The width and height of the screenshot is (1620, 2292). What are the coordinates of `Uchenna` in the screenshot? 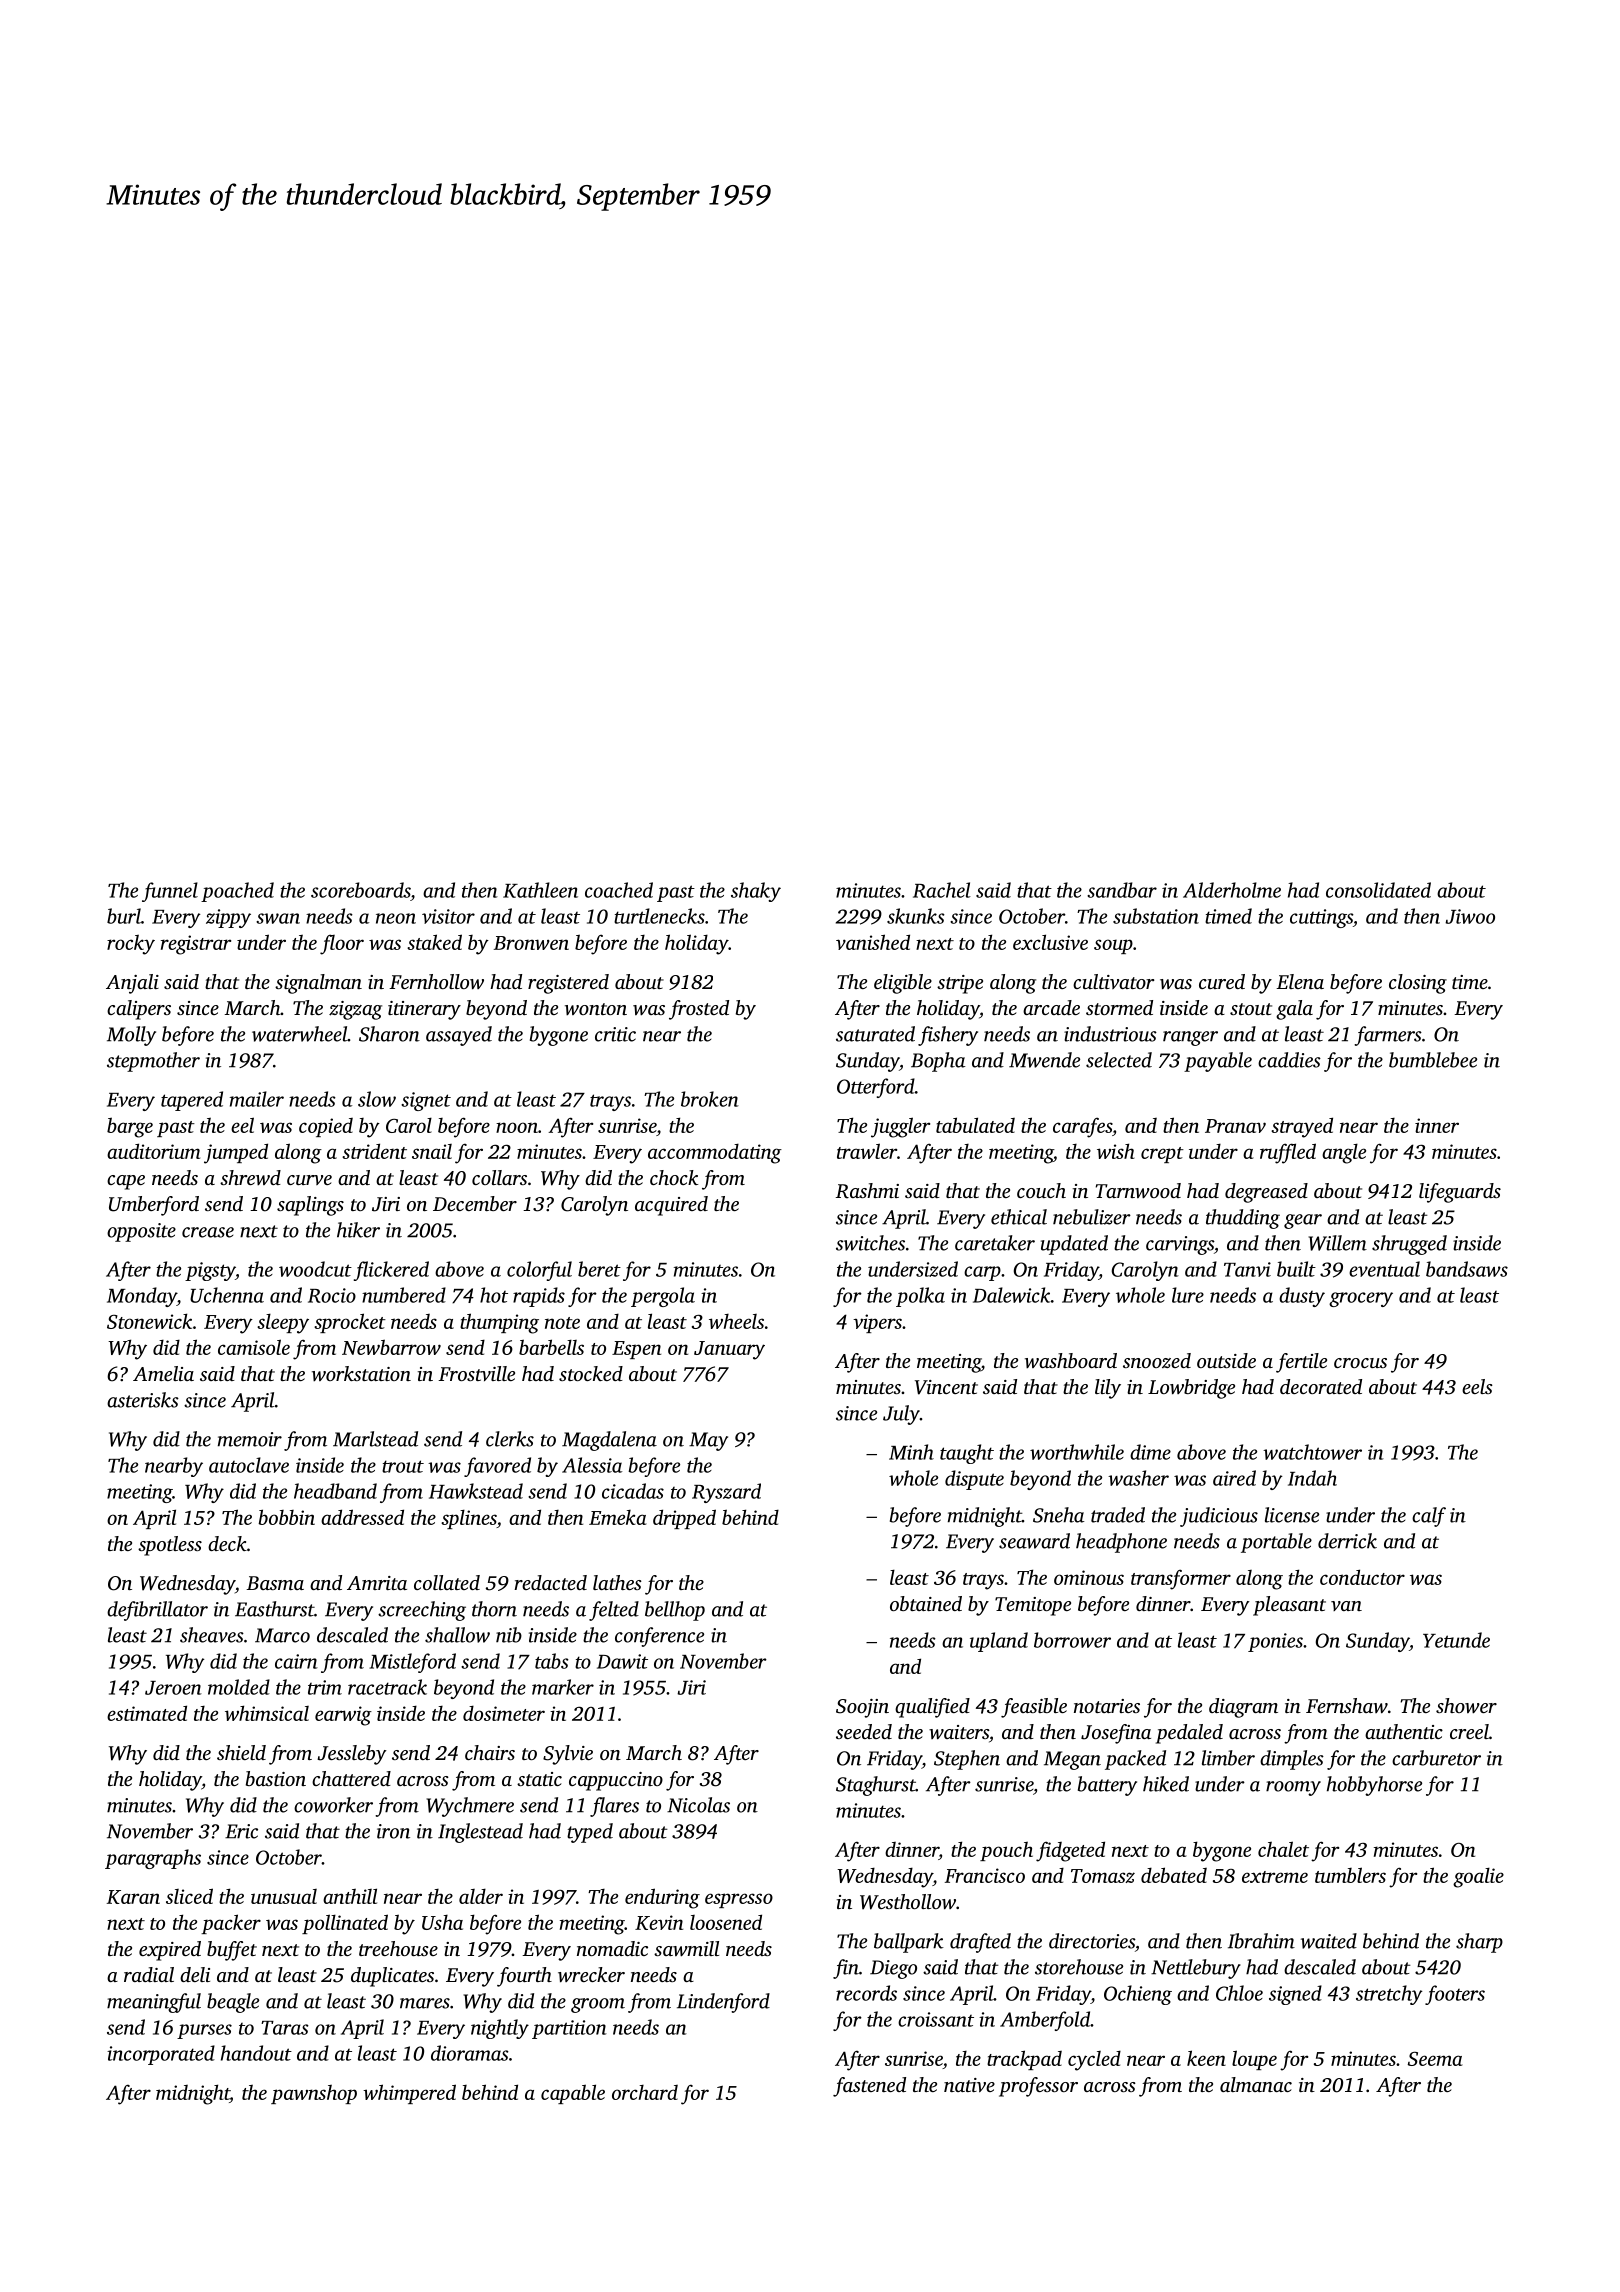 It's located at (227, 1295).
